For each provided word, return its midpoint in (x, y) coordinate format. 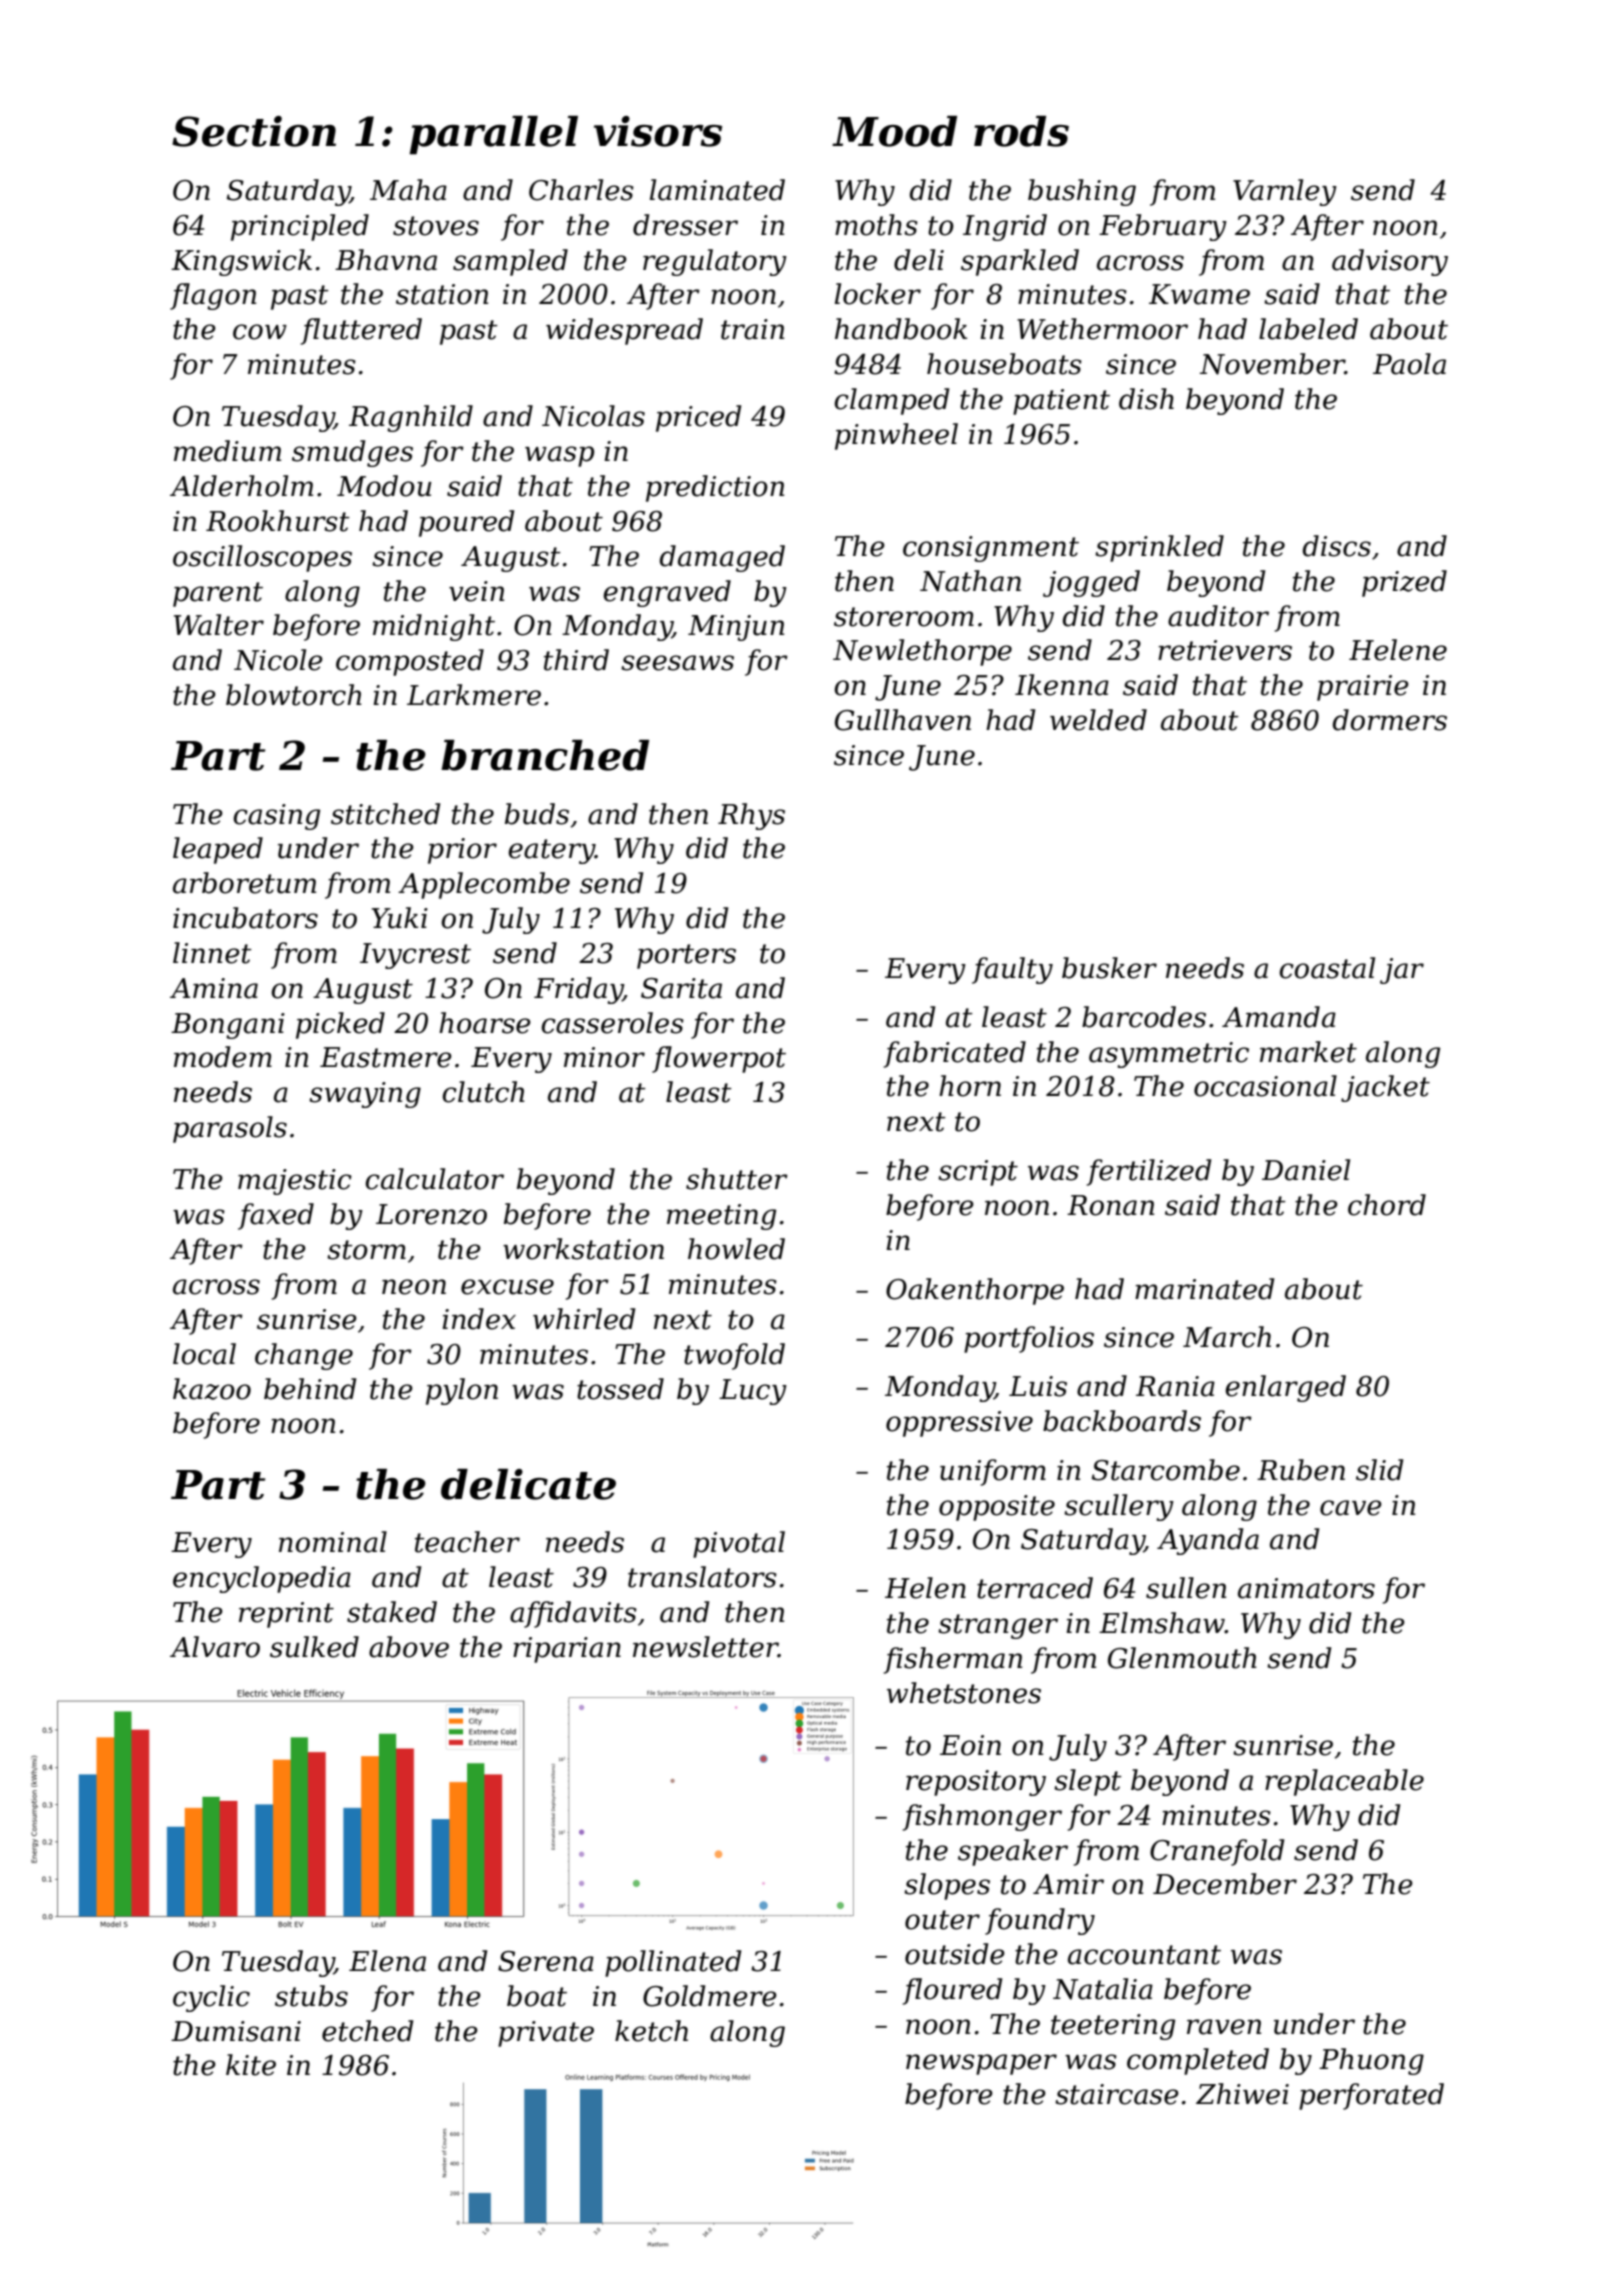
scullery (1119, 1507)
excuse (507, 1287)
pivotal (739, 1544)
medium (227, 451)
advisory (1390, 262)
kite (251, 2065)
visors (658, 131)
